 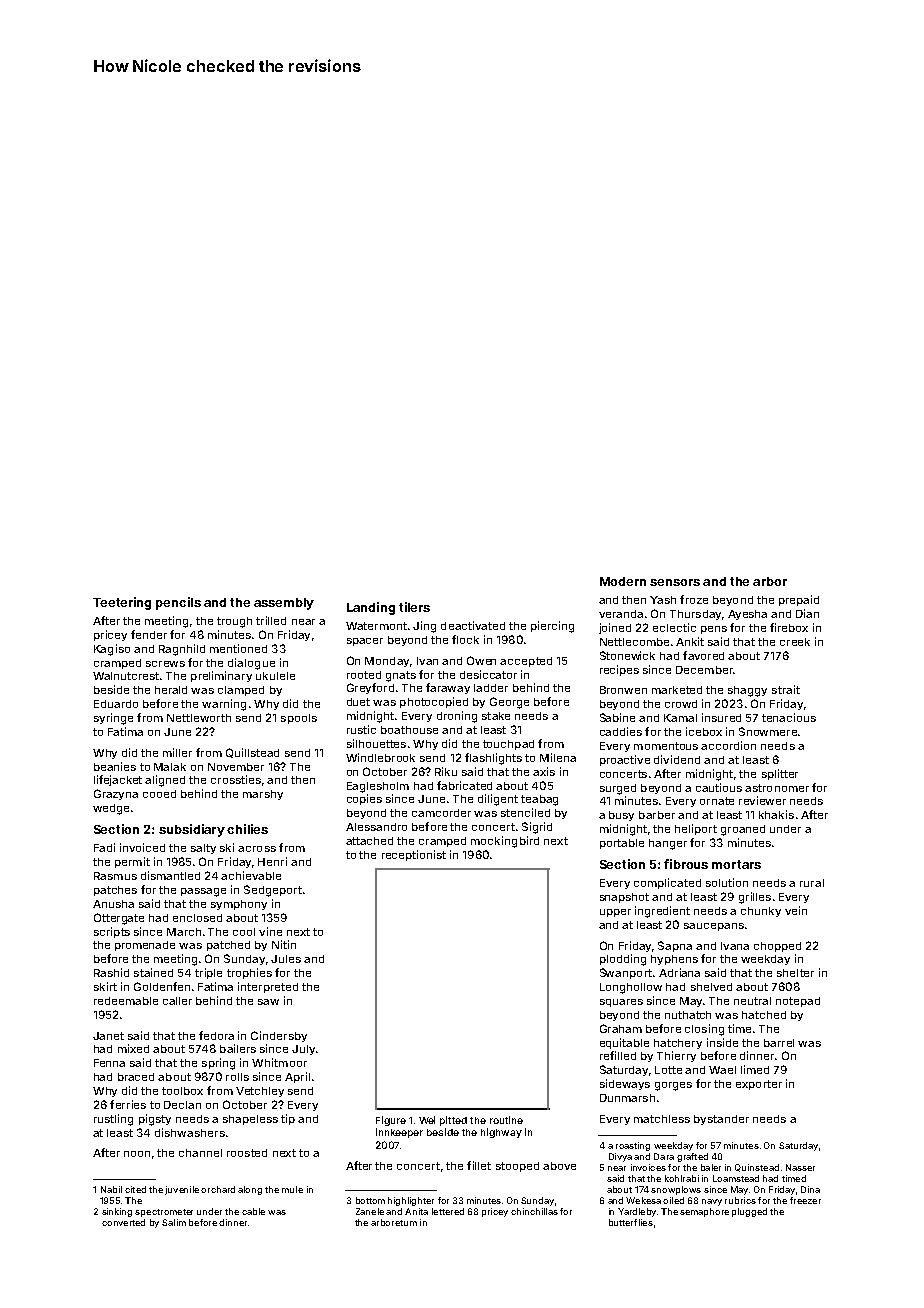 What do you see at coordinates (810, 1189) in the screenshot?
I see `Dina` at bounding box center [810, 1189].
